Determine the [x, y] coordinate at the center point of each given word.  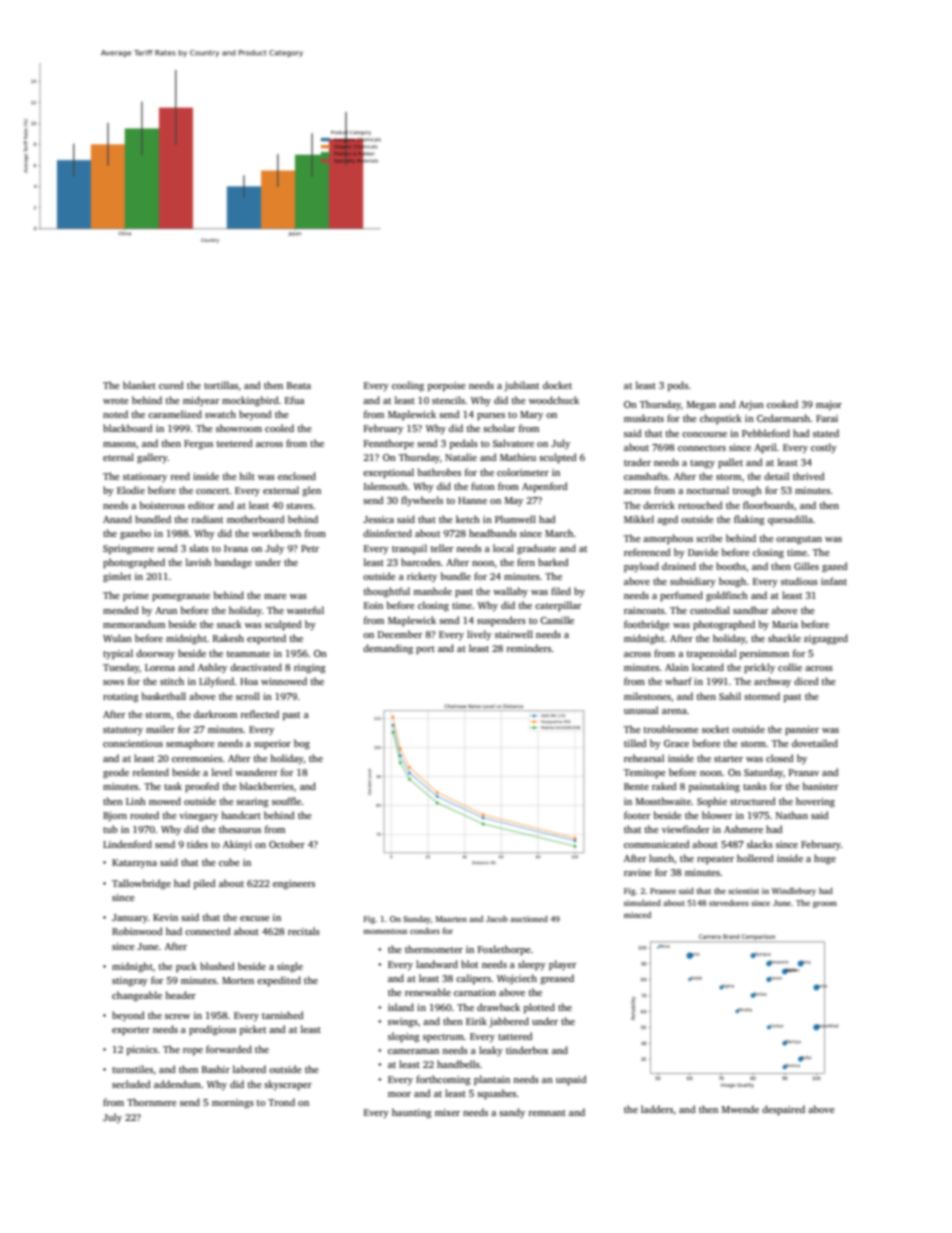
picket [253, 1030]
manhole [432, 591]
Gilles [806, 566]
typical [118, 654]
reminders [529, 648]
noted [115, 414]
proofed [202, 787]
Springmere [128, 550]
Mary [531, 415]
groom [825, 904]
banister [821, 786]
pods [678, 386]
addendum [177, 1084]
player [563, 965]
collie [790, 667]
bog [302, 744]
